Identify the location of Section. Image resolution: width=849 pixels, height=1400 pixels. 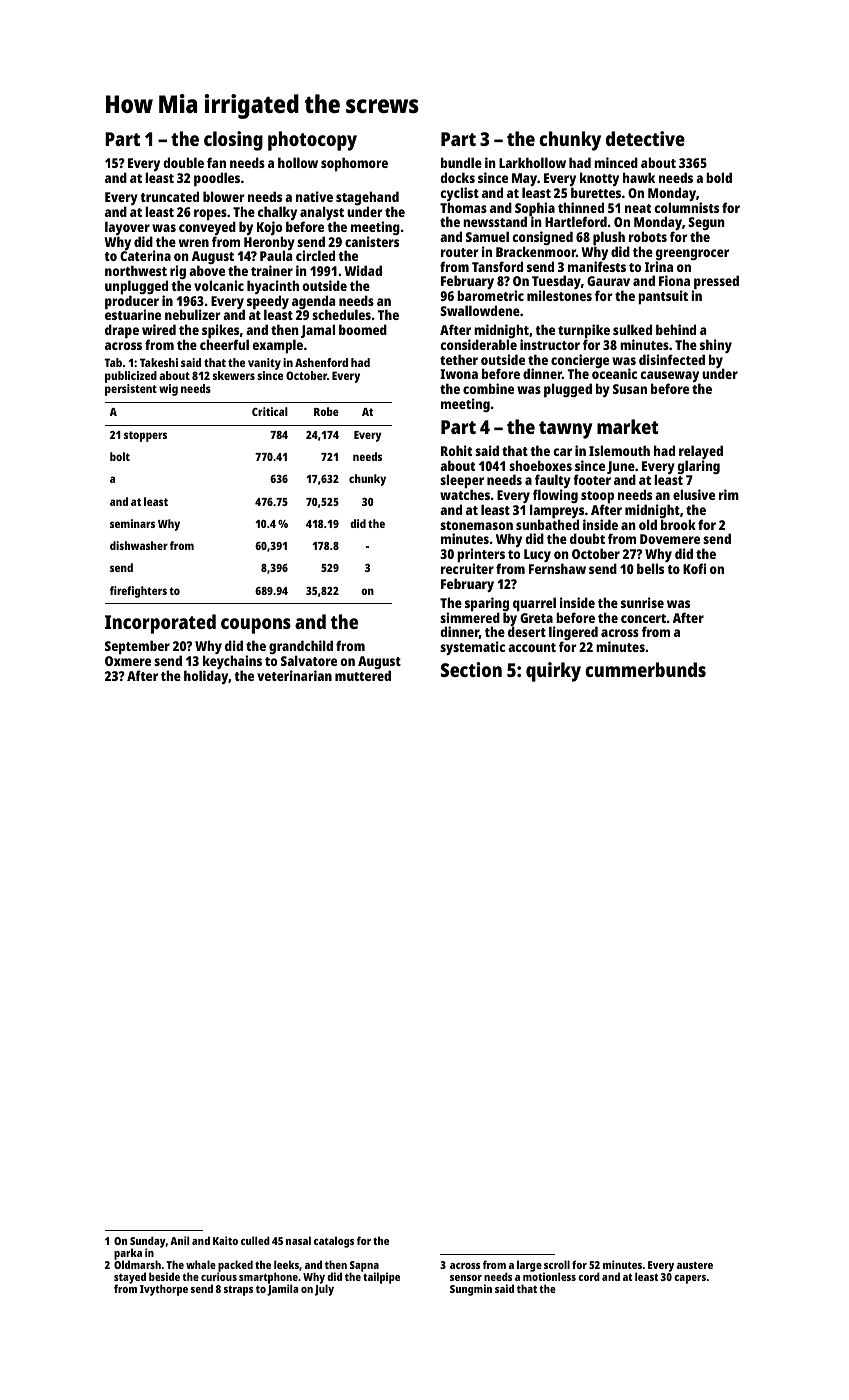
(471, 669).
